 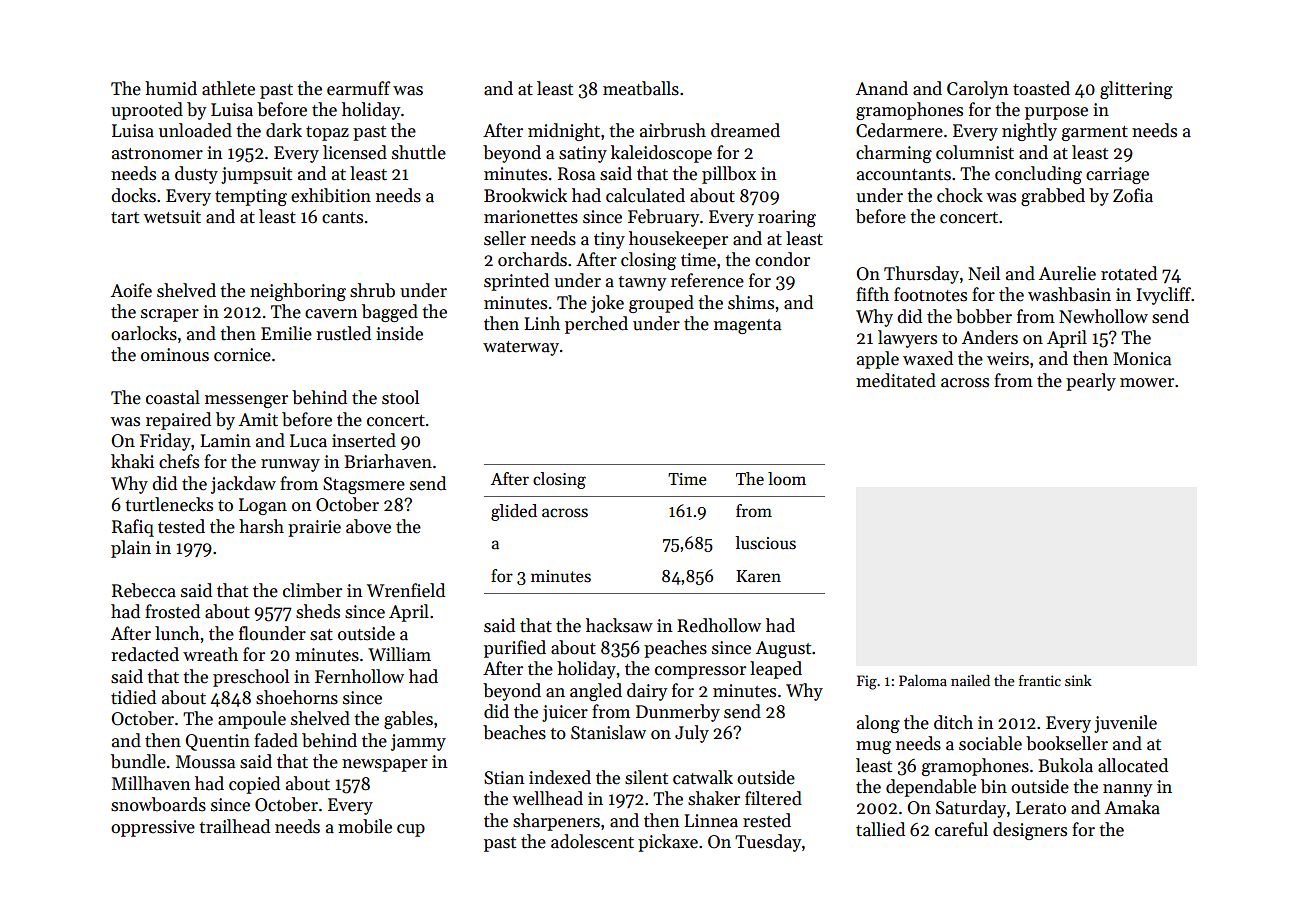 What do you see at coordinates (171, 88) in the page?
I see `humid` at bounding box center [171, 88].
